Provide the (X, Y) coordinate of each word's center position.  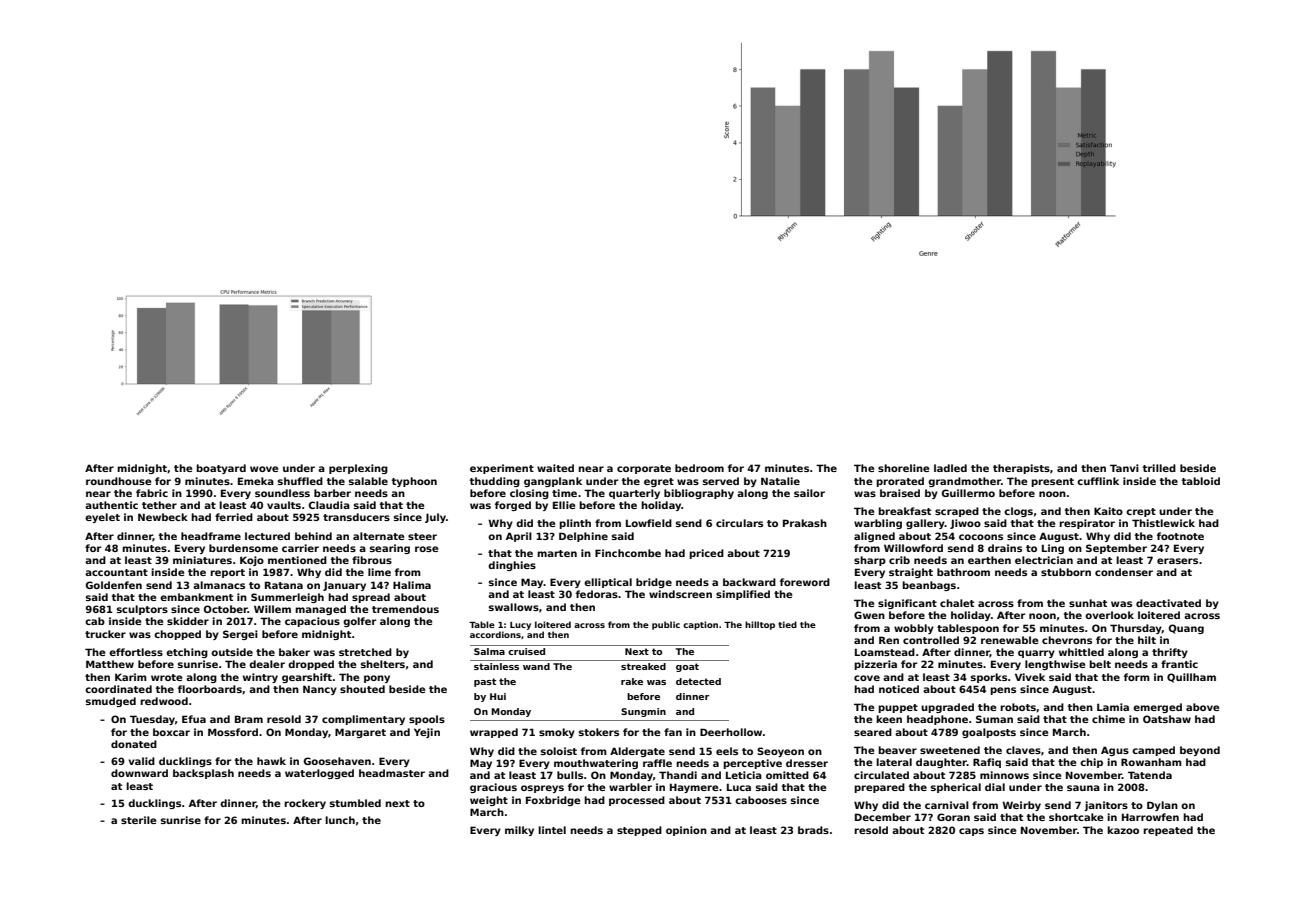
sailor (809, 493)
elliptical (608, 583)
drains (1005, 548)
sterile (138, 820)
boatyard (221, 469)
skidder (188, 621)
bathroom (963, 572)
